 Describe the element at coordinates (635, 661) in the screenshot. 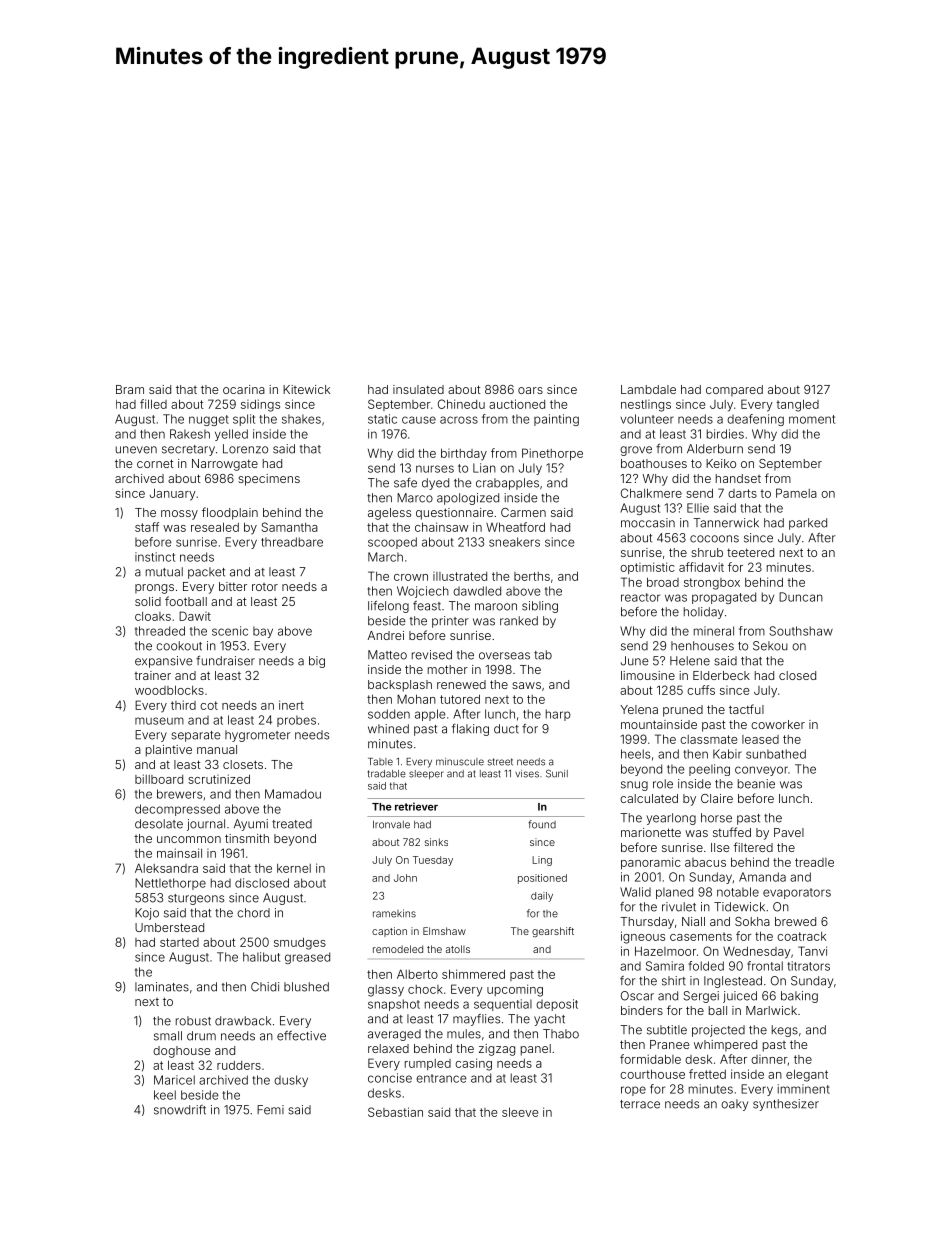

I see `June` at that location.
